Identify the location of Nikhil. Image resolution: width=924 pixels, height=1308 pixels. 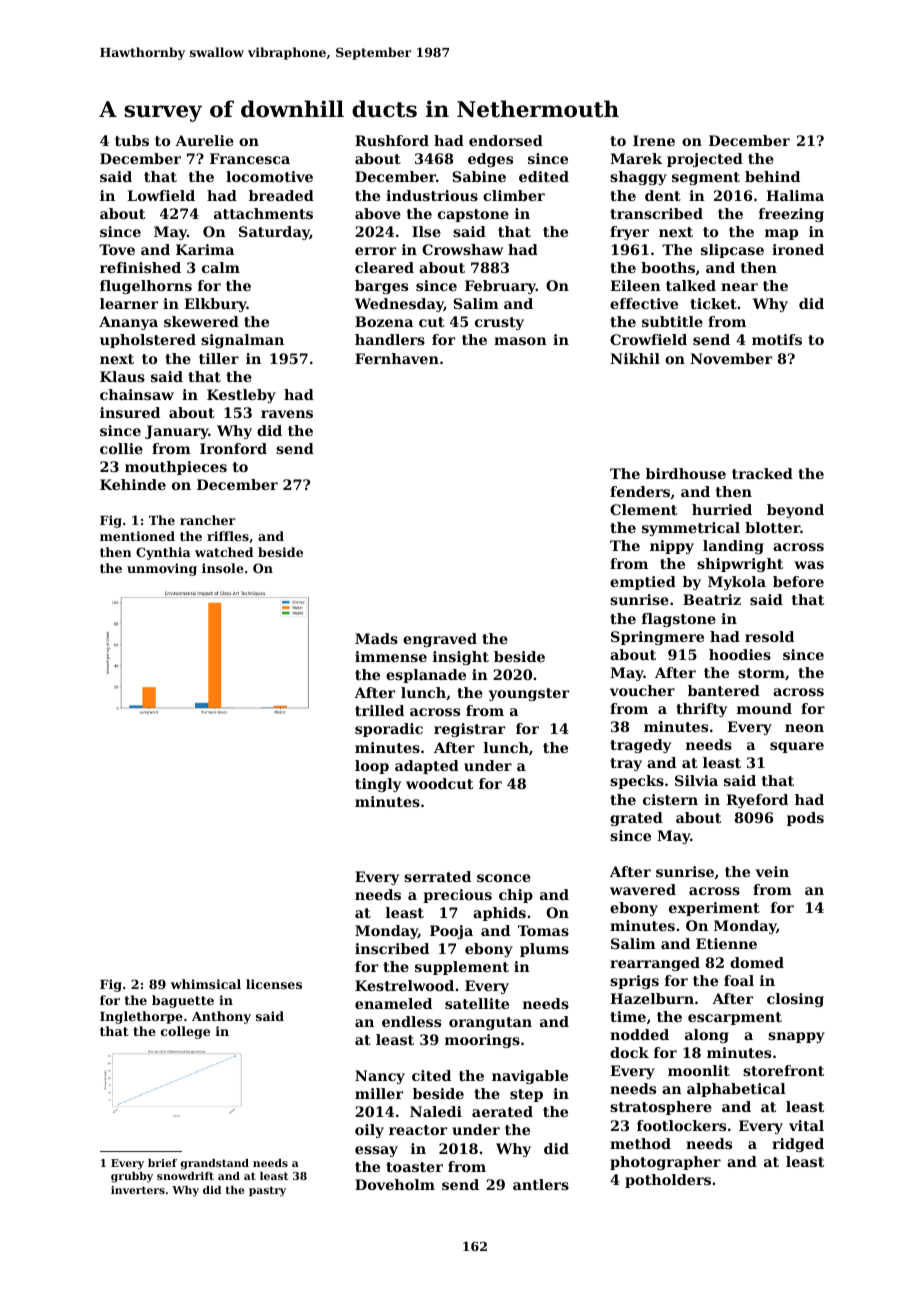
(635, 358).
